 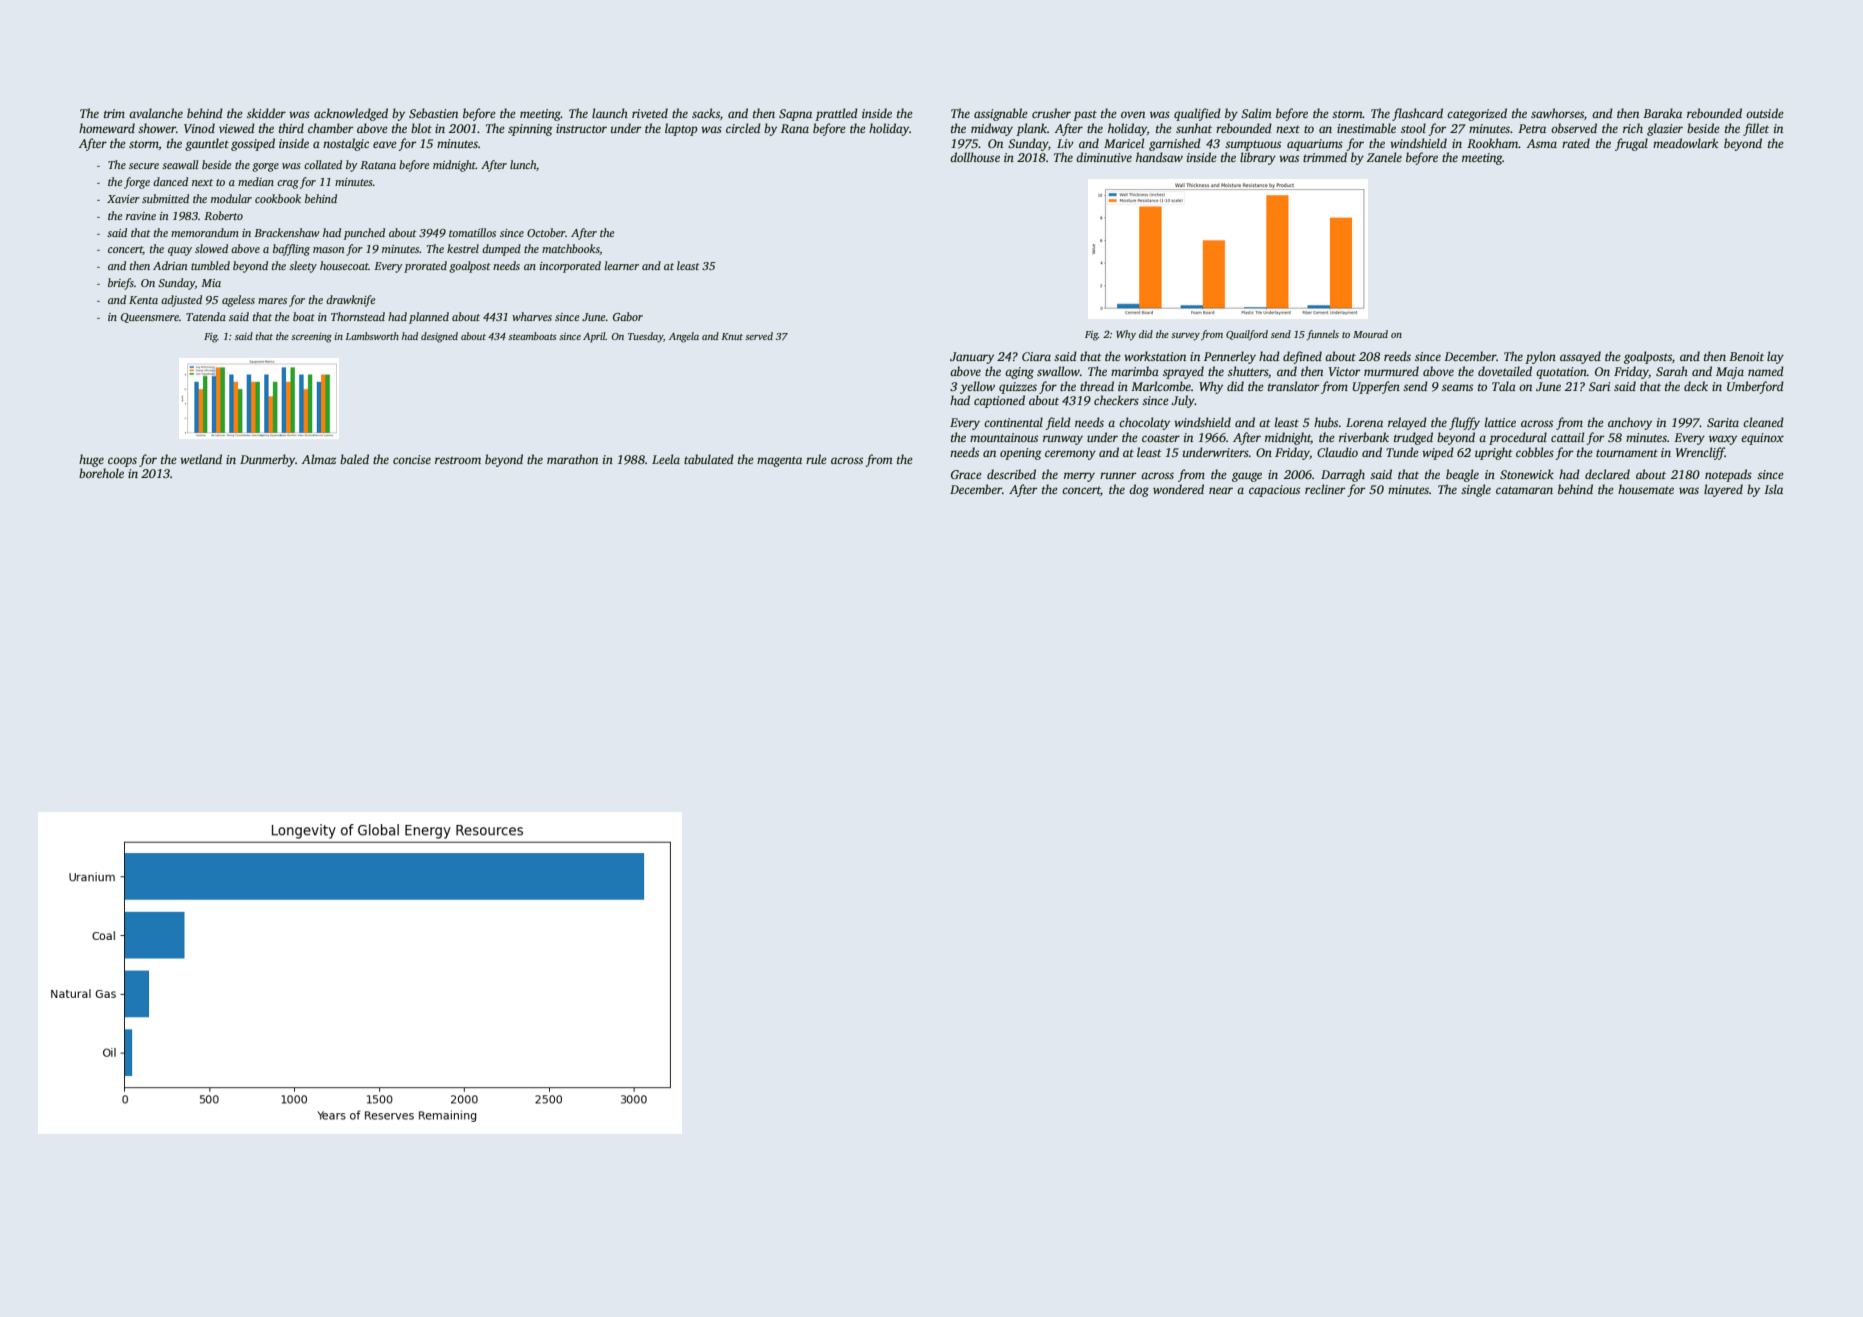 I want to click on forge, so click(x=137, y=183).
